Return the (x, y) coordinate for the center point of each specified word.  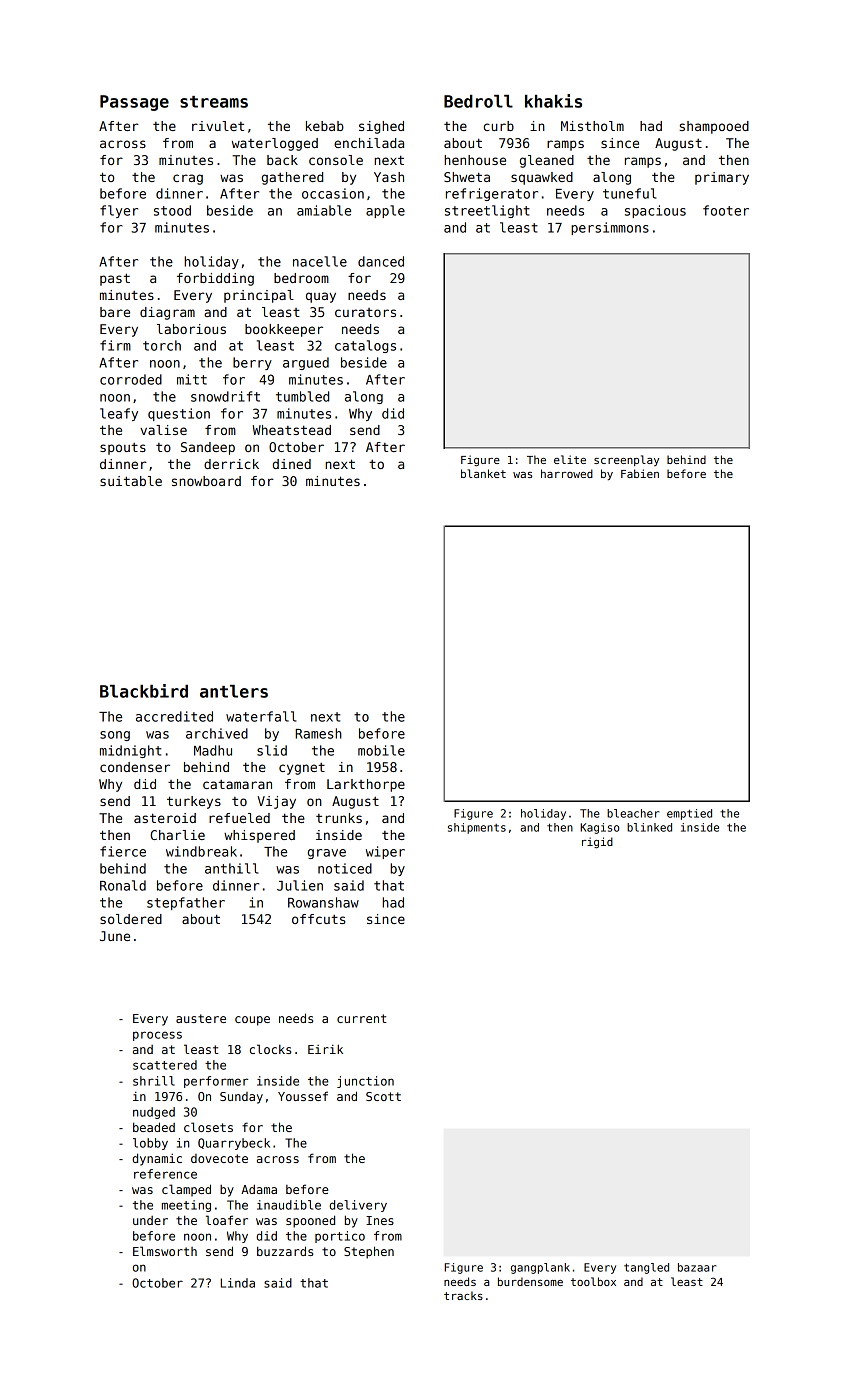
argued (306, 363)
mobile (381, 750)
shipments (477, 828)
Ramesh (318, 733)
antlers (234, 691)
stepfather (186, 903)
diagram (167, 313)
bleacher (633, 813)
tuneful (629, 193)
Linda (238, 1283)
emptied (689, 814)
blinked (649, 827)
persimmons (610, 228)
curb (499, 126)
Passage (134, 103)
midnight (130, 751)
